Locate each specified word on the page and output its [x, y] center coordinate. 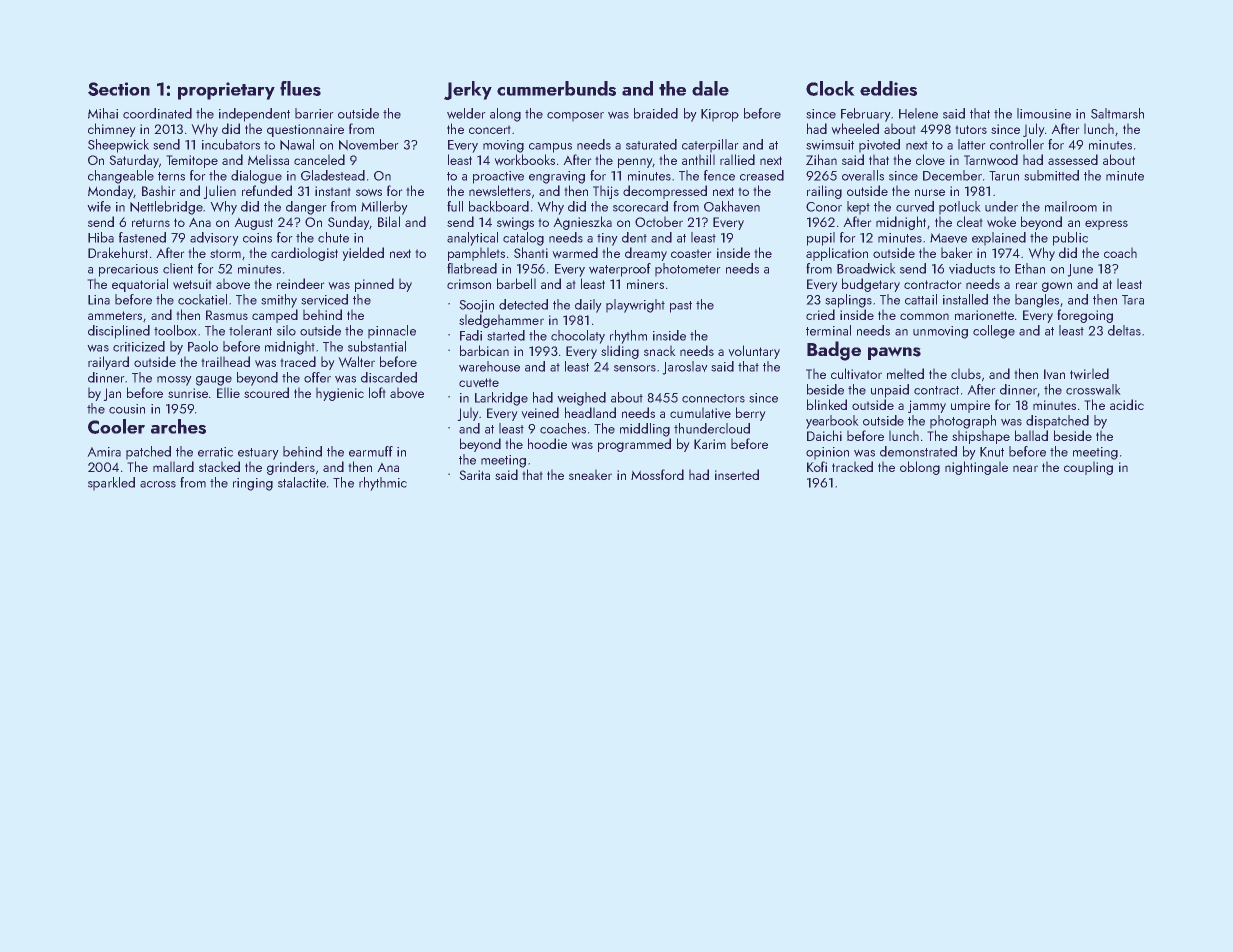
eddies [888, 88]
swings [515, 223]
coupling [1088, 468]
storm [225, 254]
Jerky [468, 90]
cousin [127, 409]
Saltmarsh [1117, 113]
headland [590, 412]
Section [119, 89]
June [1080, 270]
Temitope [192, 161]
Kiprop [720, 115]
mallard [173, 466]
